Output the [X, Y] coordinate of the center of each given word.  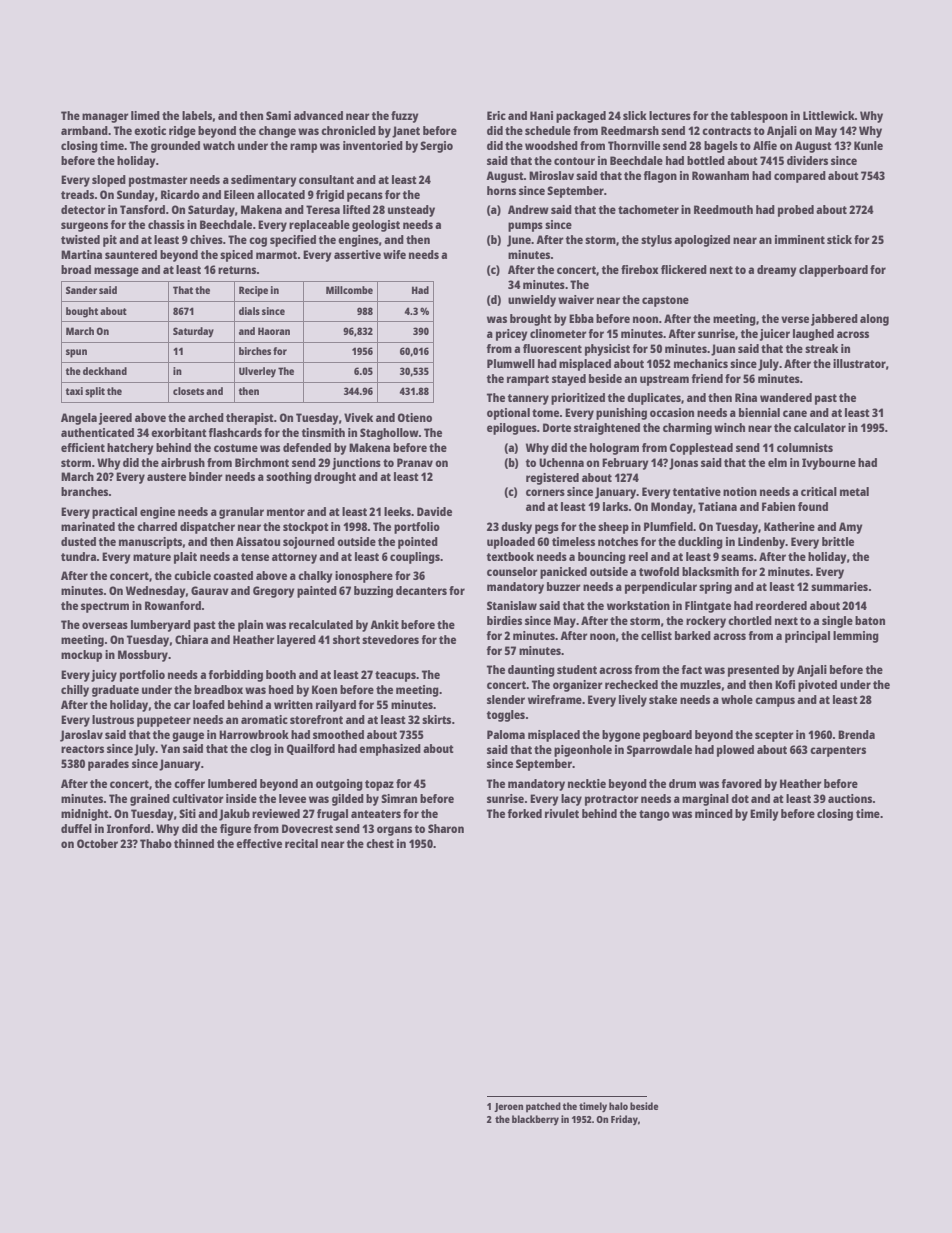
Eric [496, 115]
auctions [850, 798]
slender [506, 699]
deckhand [105, 371]
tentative [697, 491]
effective [259, 843]
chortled [750, 620]
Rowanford [173, 605]
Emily [764, 815]
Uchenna [561, 462]
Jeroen [508, 1107]
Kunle [868, 145]
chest [380, 843]
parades [108, 765]
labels [197, 115]
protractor [612, 800]
